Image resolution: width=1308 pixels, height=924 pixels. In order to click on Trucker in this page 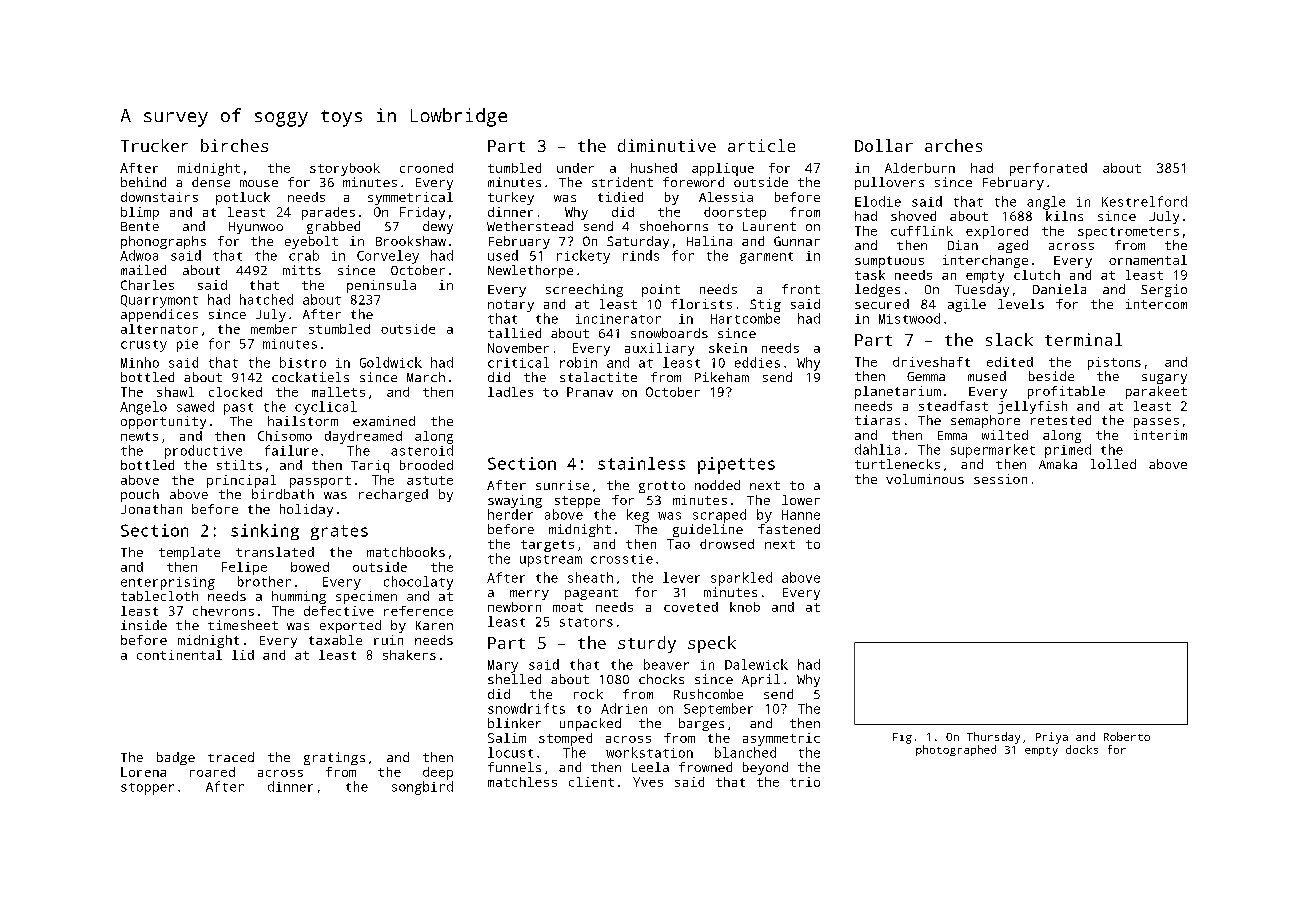, I will do `click(154, 145)`.
